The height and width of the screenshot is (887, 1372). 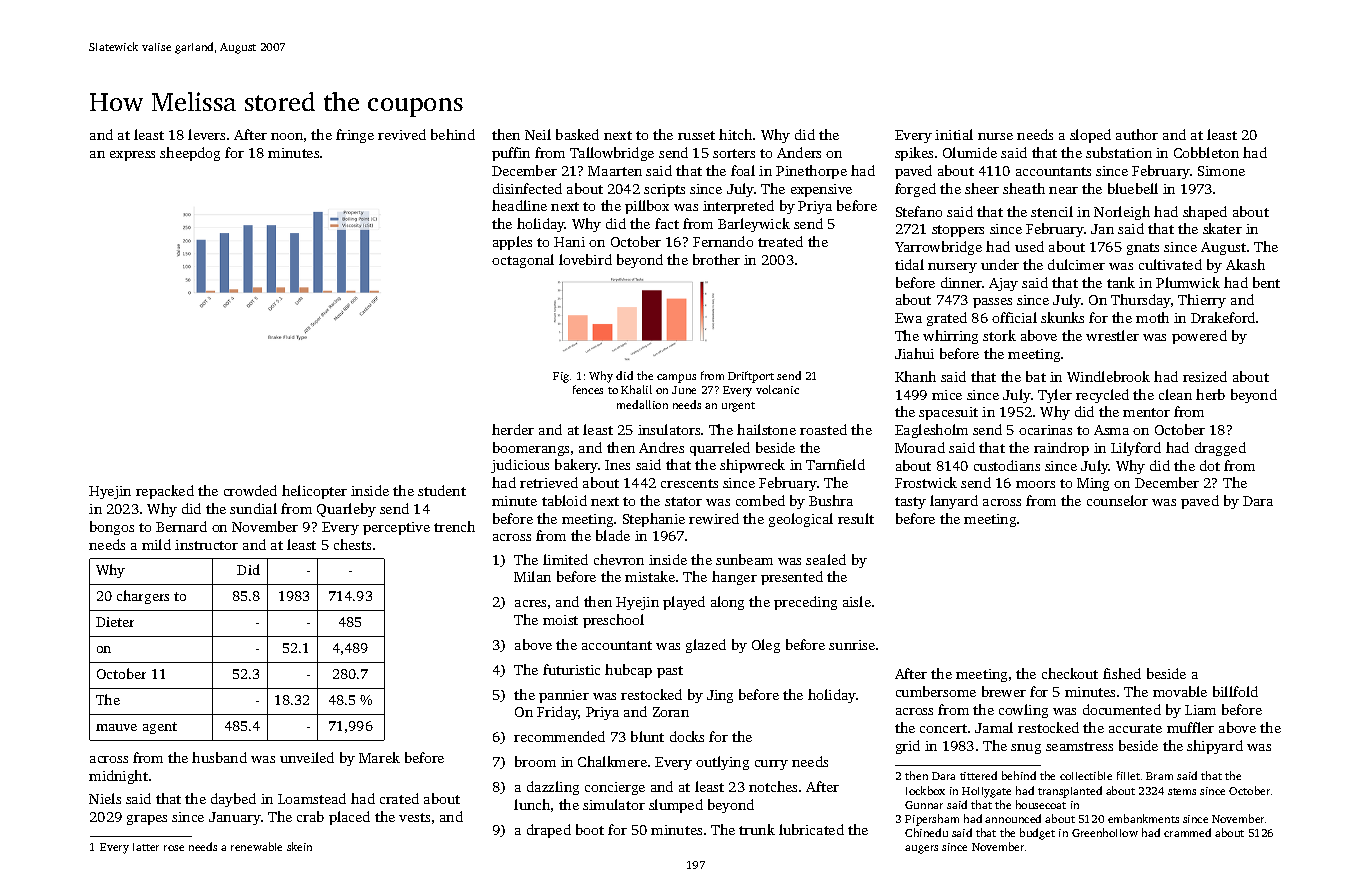 I want to click on campus, so click(x=676, y=378).
